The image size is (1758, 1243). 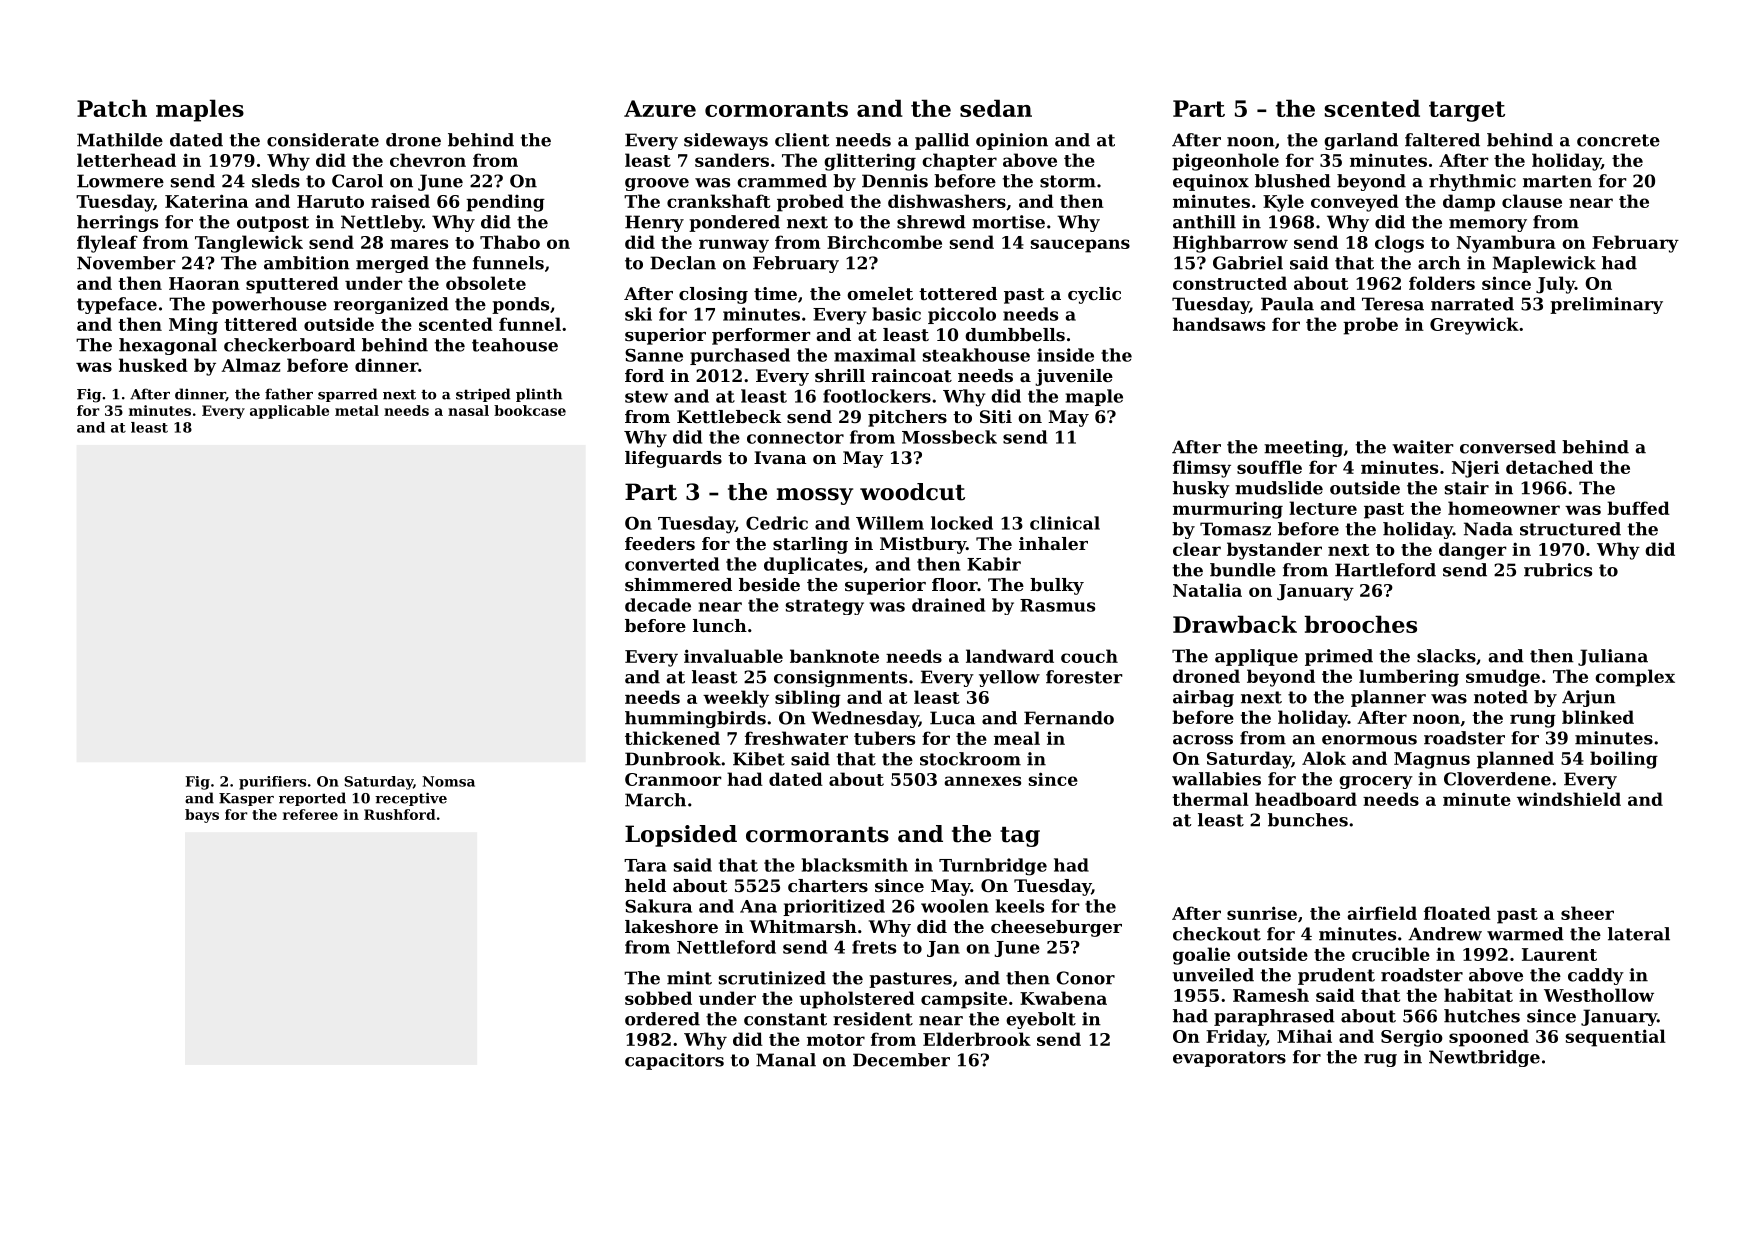 I want to click on preliminary, so click(x=1606, y=305).
